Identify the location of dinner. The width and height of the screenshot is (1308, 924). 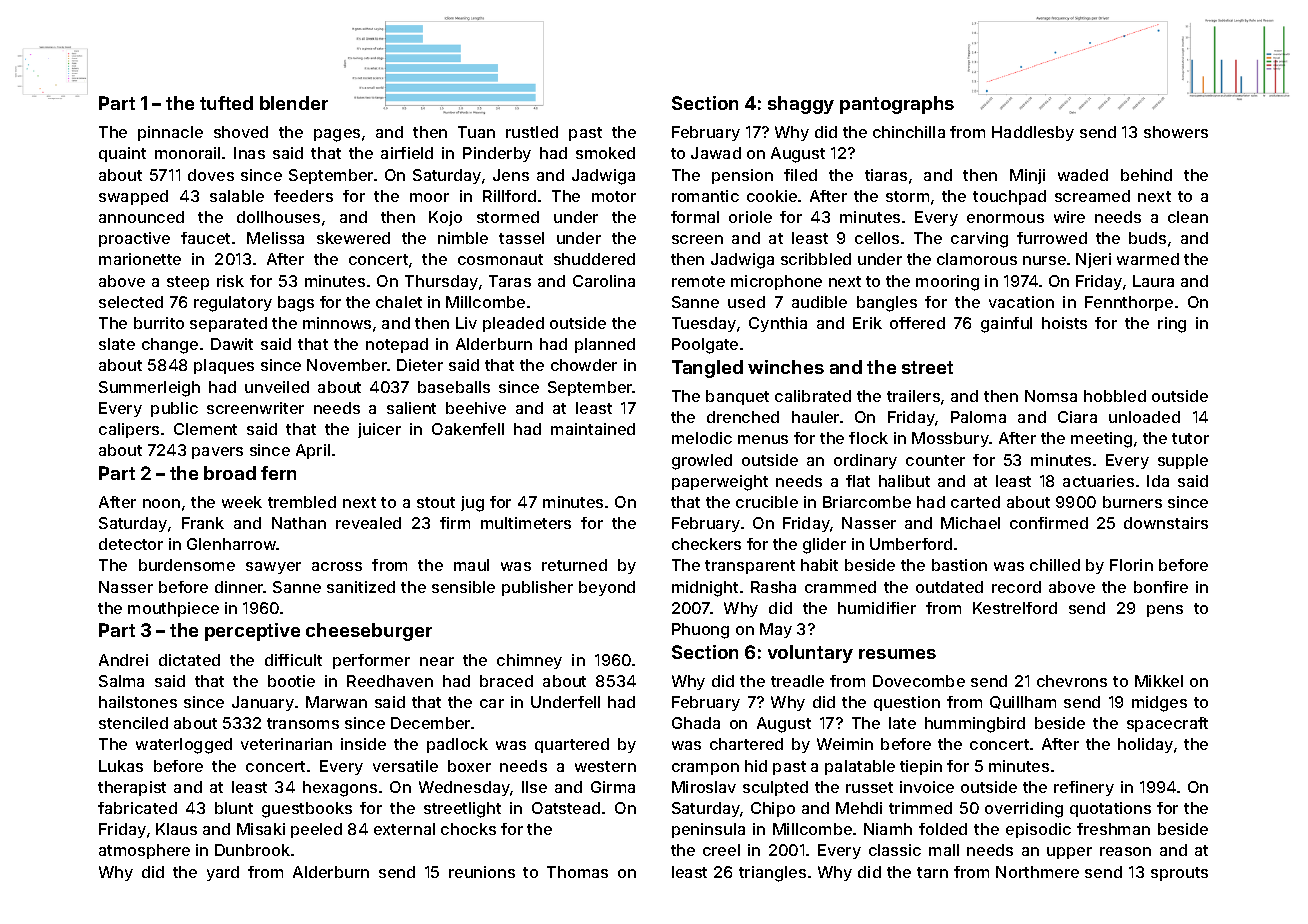
(239, 587).
